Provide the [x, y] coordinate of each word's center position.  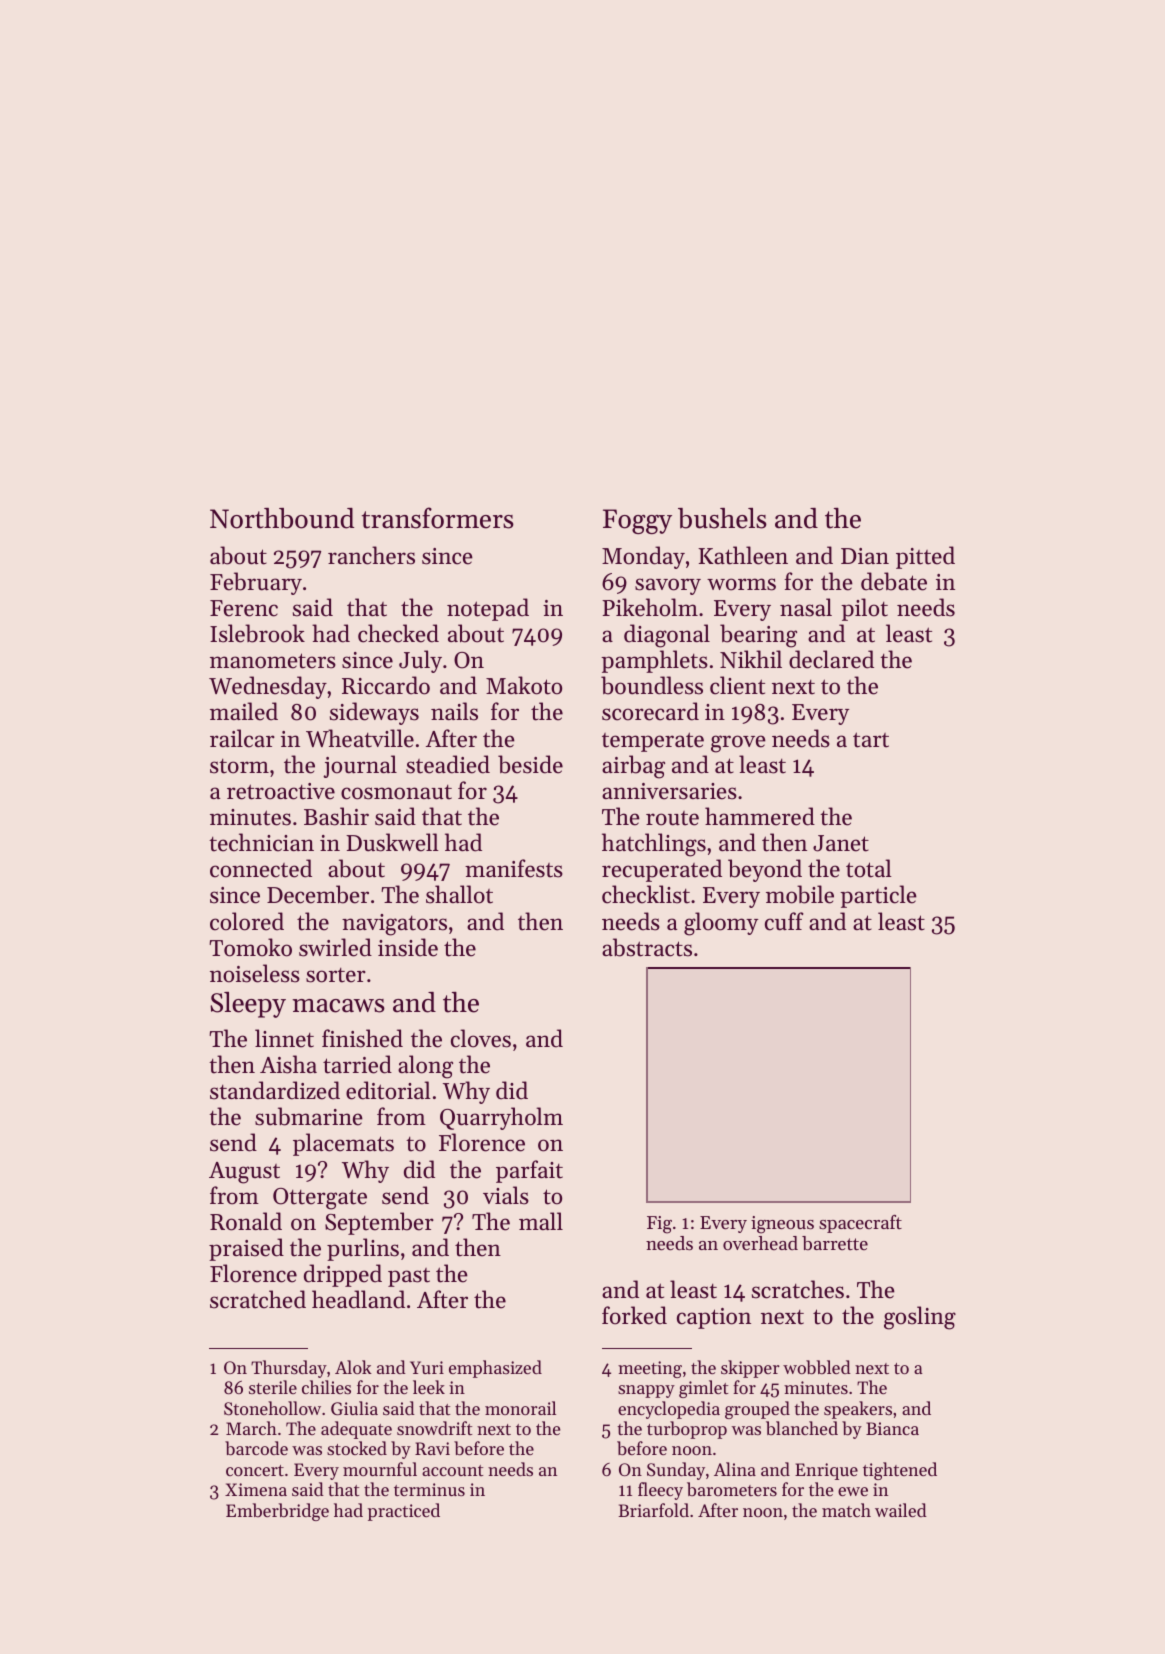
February [256, 583]
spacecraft [860, 1224]
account [452, 1470]
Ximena [256, 1489]
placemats [343, 1144]
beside [530, 764]
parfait [529, 1171]
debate [894, 581]
